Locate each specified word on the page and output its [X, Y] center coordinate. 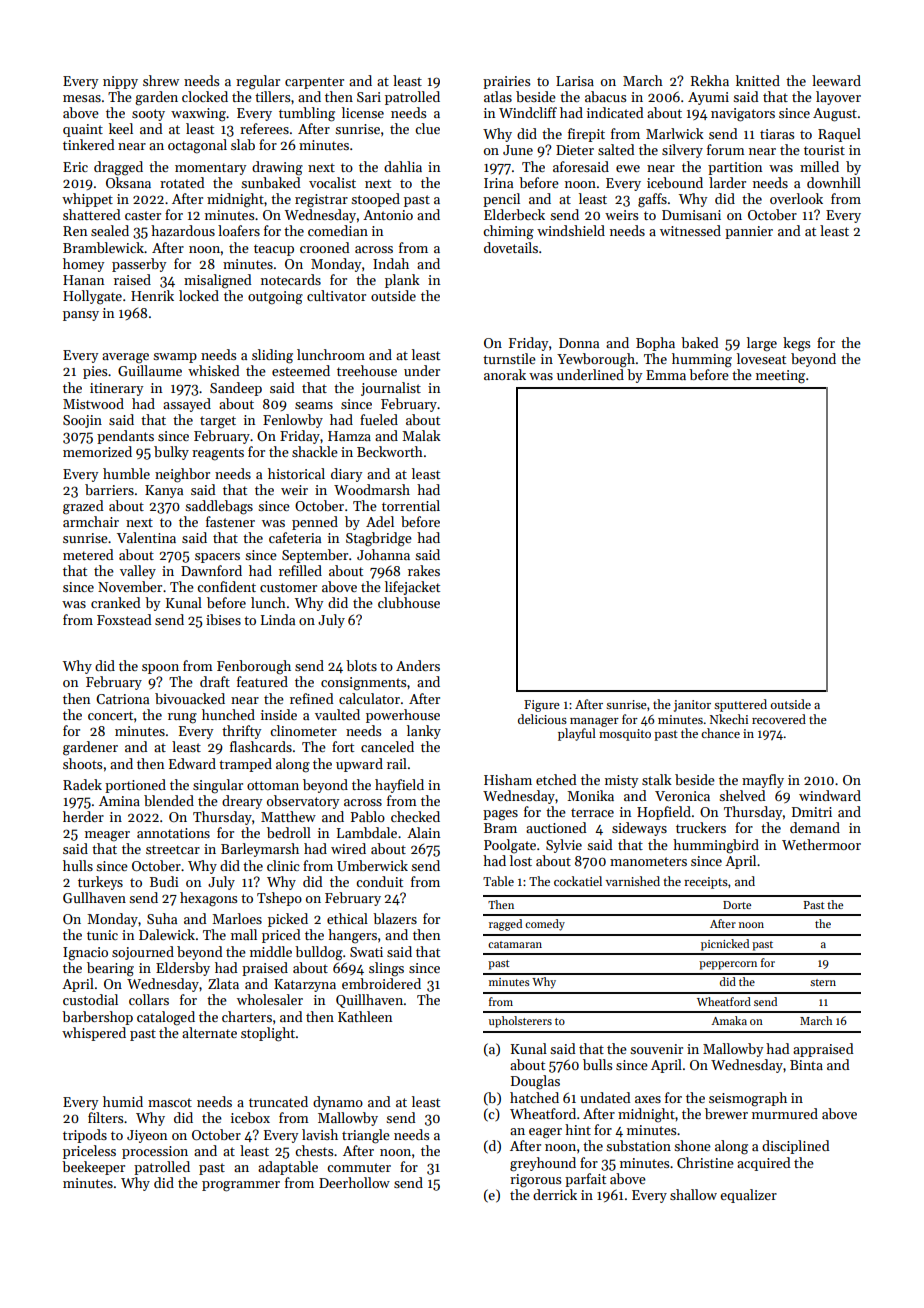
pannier [749, 232]
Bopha [655, 344]
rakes [424, 570]
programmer [241, 1186]
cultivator [336, 295]
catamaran [515, 944]
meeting [780, 377]
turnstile [509, 358]
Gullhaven [94, 897]
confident [226, 586]
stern [823, 982]
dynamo [338, 1103]
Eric [75, 167]
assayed [187, 405]
